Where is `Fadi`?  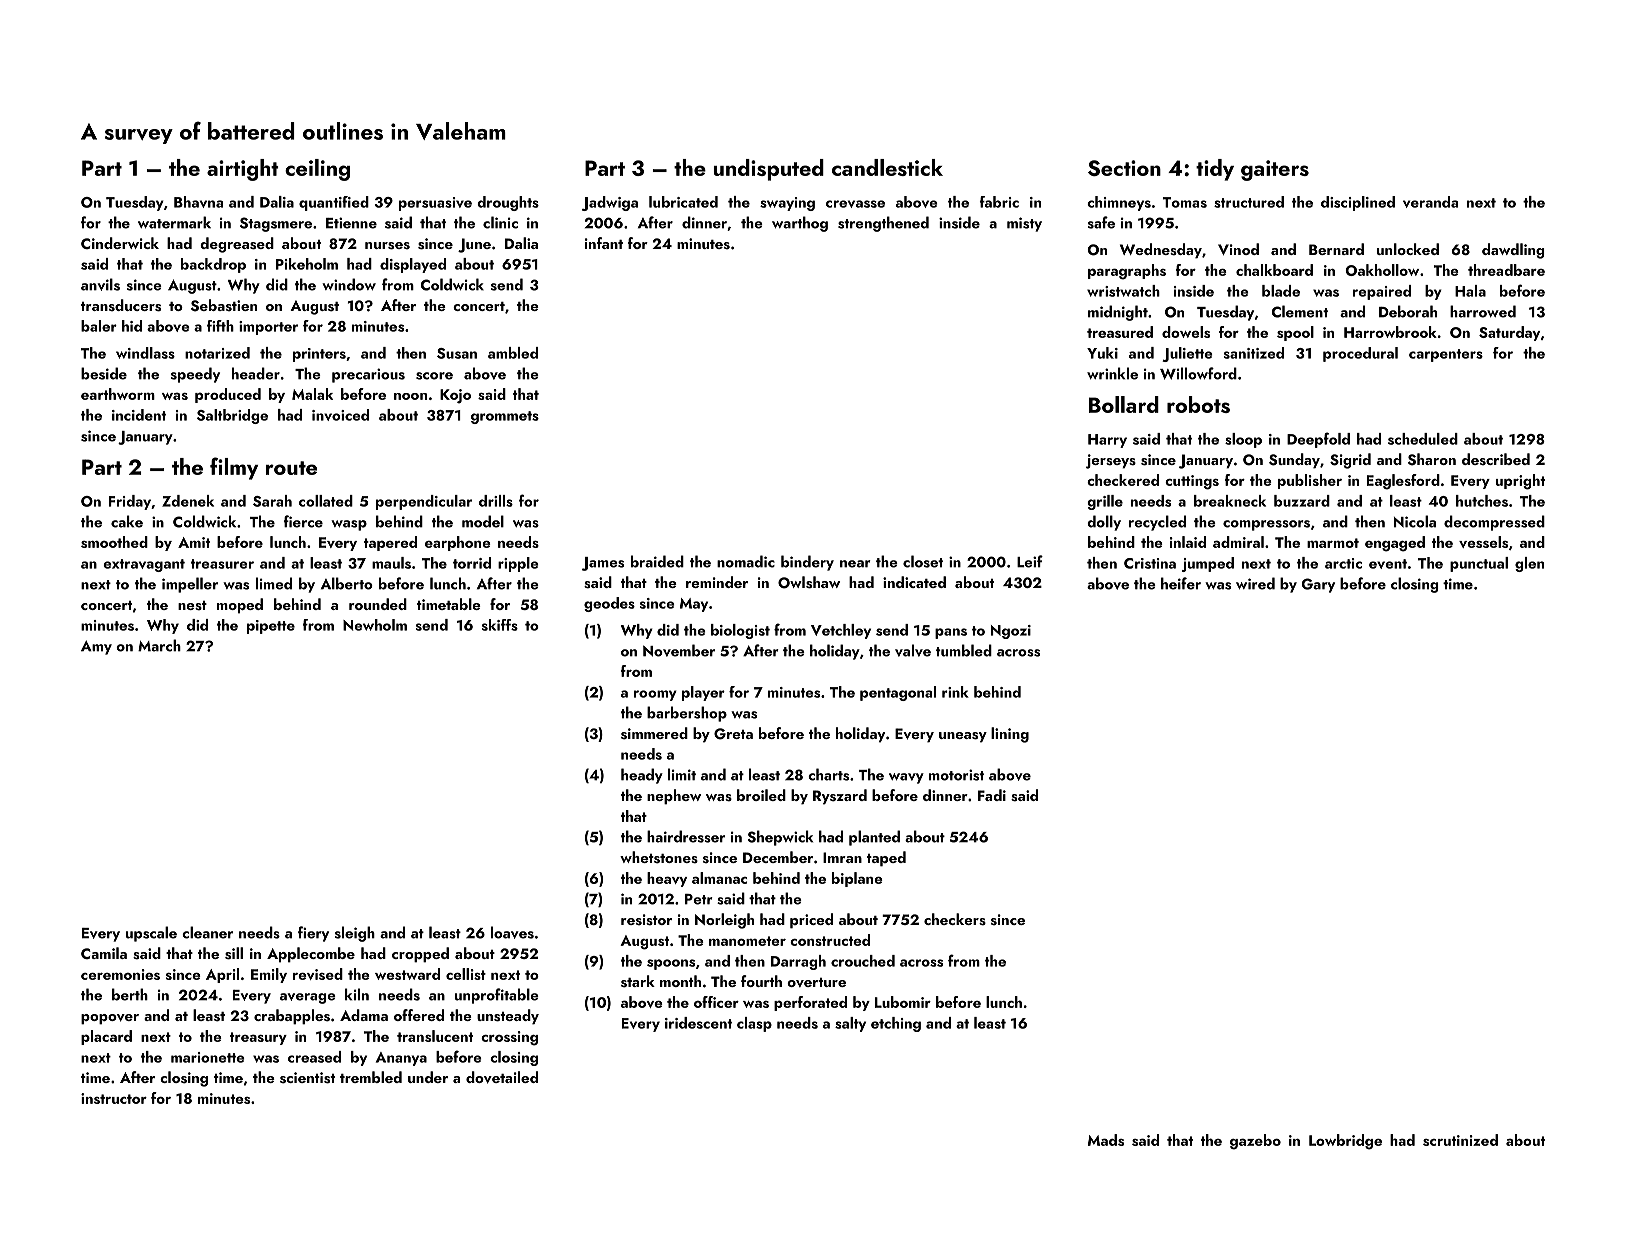 Fadi is located at coordinates (992, 795).
